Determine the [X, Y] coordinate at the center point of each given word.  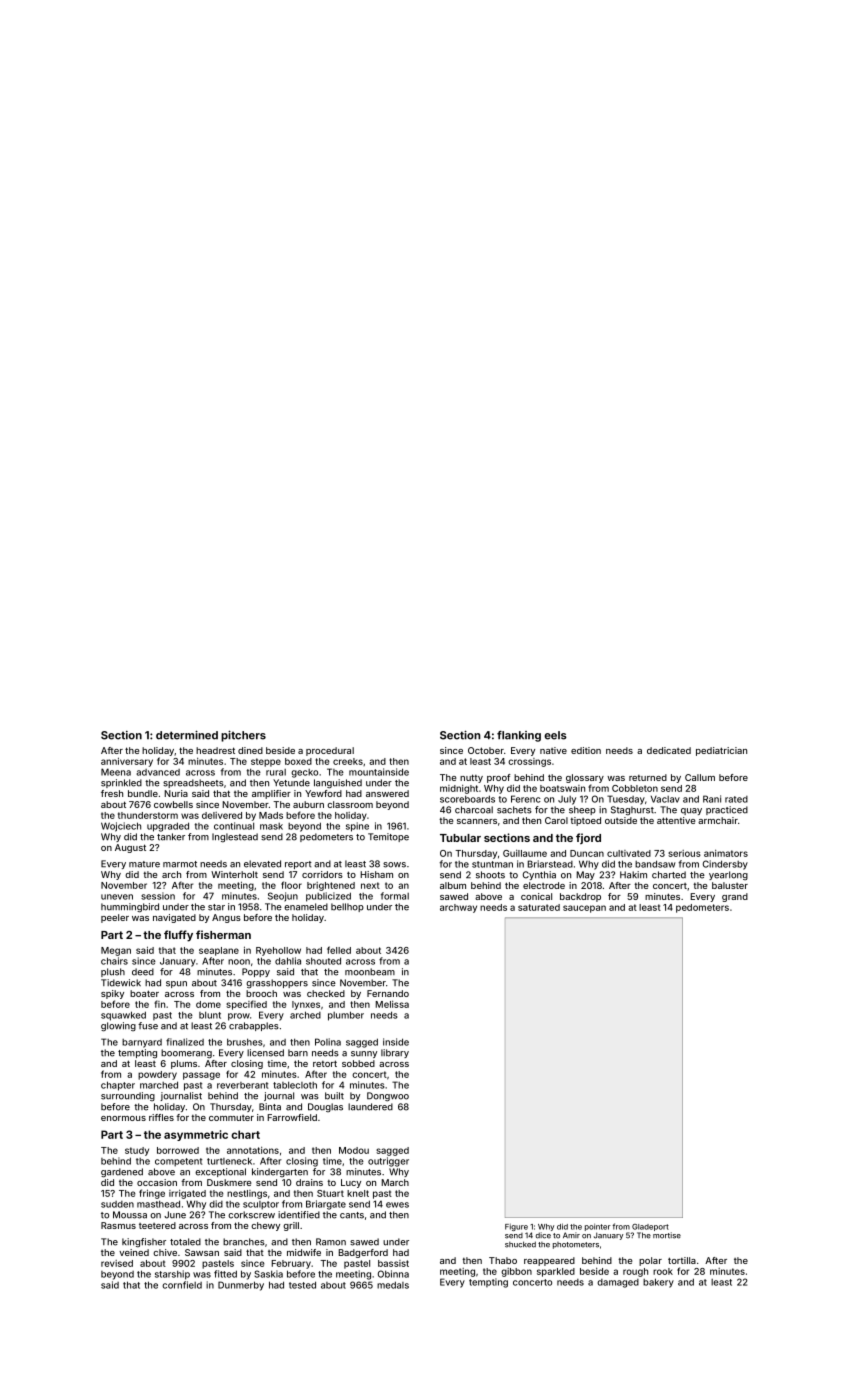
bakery [658, 1283]
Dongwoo [388, 1097]
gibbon [516, 1272]
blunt [210, 1015]
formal [394, 896]
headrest [215, 750]
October [486, 750]
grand [735, 897]
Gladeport [650, 1227]
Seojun [283, 897]
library [395, 1053]
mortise [667, 1235]
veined [134, 1252]
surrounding [128, 1096]
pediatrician [721, 751]
